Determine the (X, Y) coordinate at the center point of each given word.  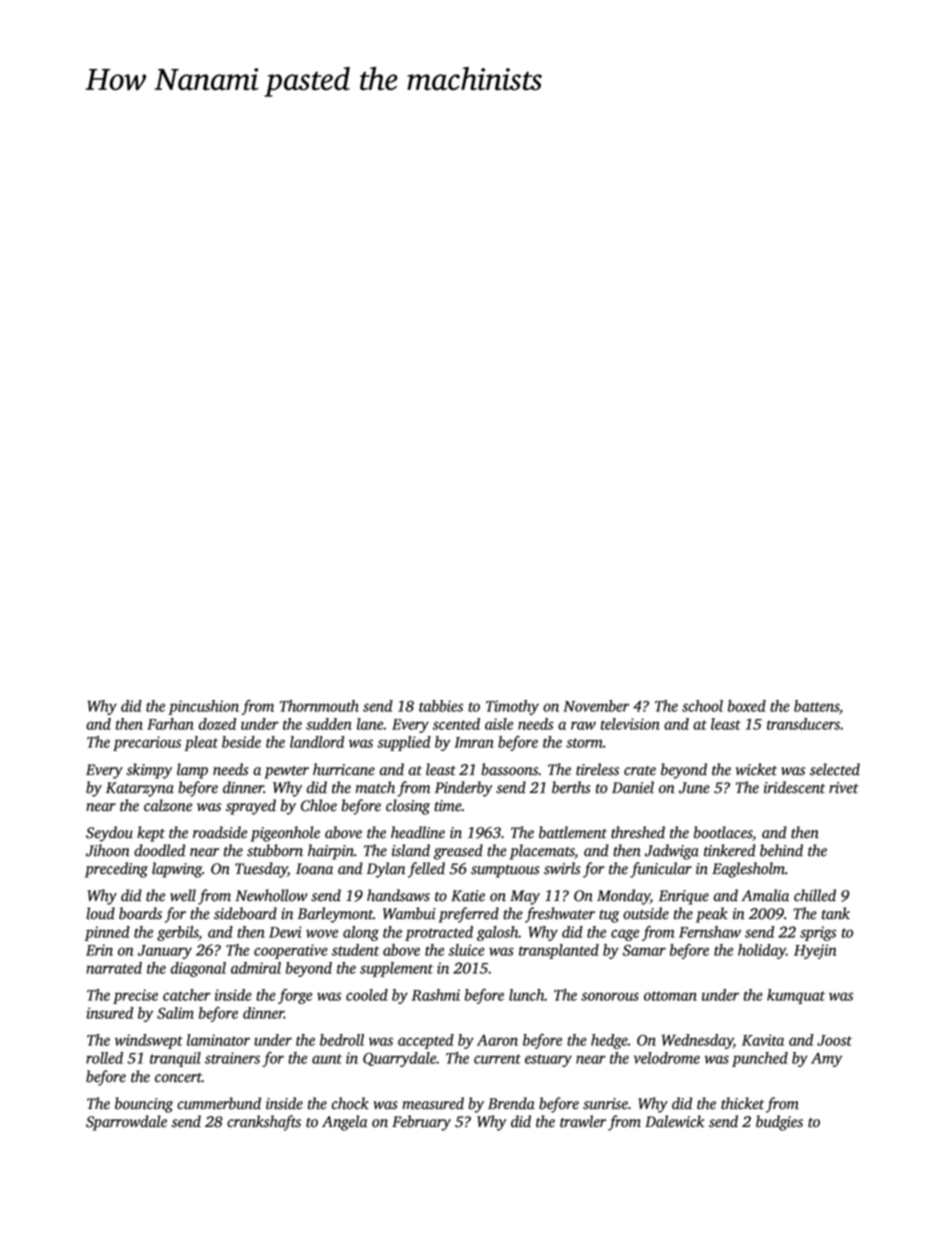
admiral (256, 968)
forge (295, 996)
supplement (396, 969)
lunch (527, 995)
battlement (573, 832)
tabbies (441, 706)
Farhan (170, 724)
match (375, 787)
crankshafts (264, 1123)
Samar (644, 950)
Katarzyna (140, 789)
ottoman (670, 996)
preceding (116, 870)
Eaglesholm (748, 870)
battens (816, 706)
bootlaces (723, 832)
